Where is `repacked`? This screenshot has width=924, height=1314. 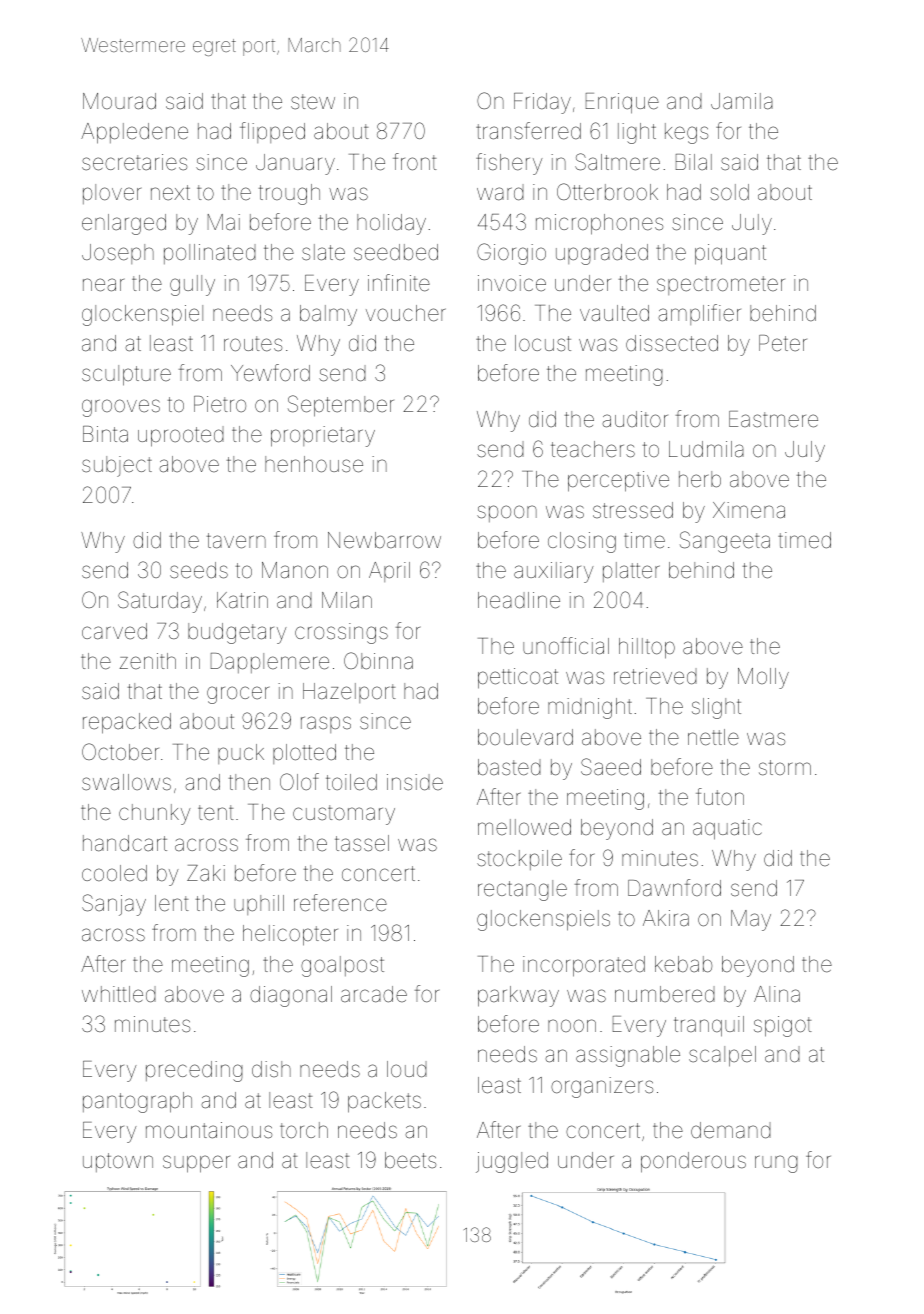
repacked is located at coordinates (127, 723).
